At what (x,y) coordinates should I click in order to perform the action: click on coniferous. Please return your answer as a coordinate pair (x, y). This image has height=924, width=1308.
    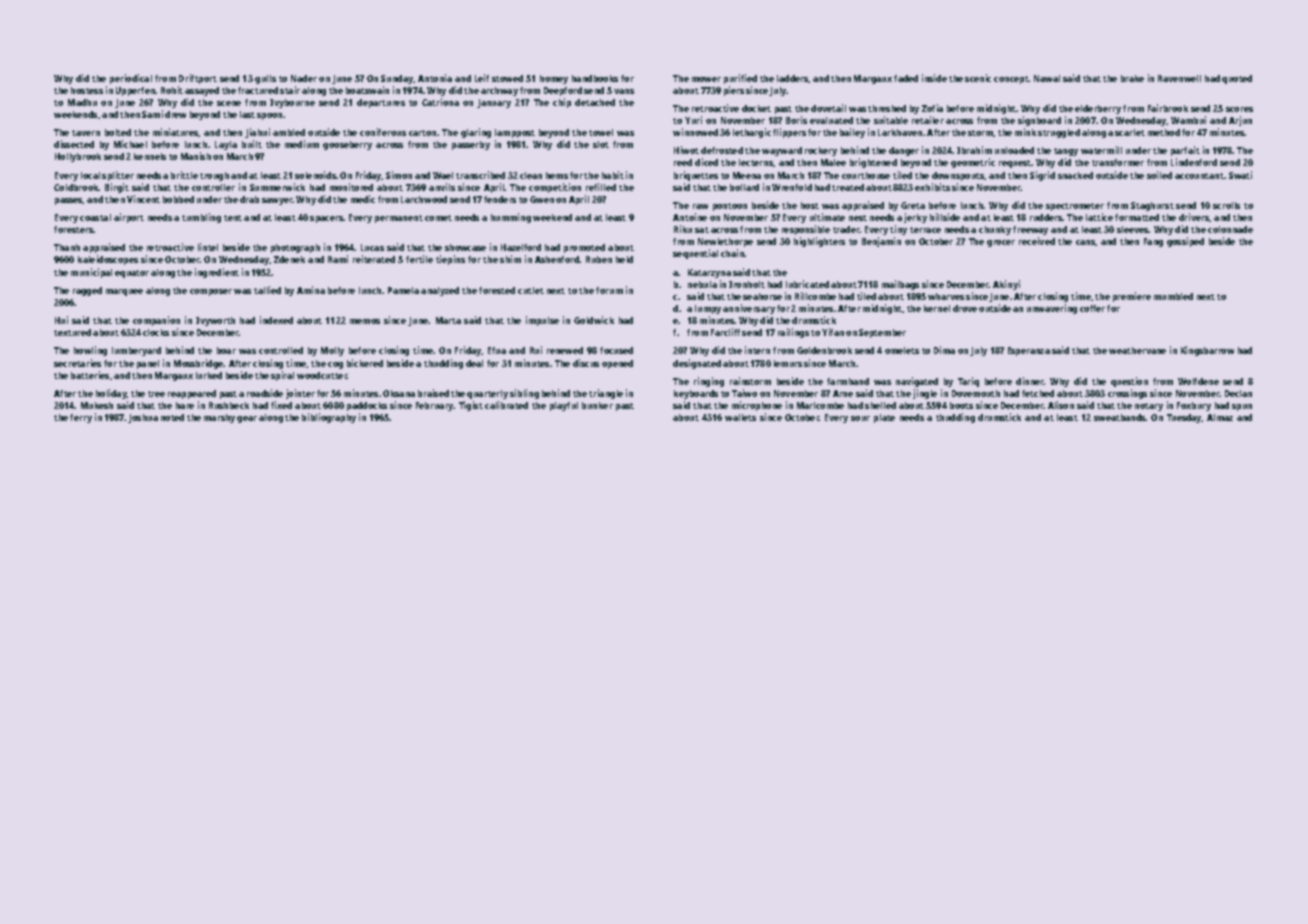
    Looking at the image, I should click on (383, 132).
